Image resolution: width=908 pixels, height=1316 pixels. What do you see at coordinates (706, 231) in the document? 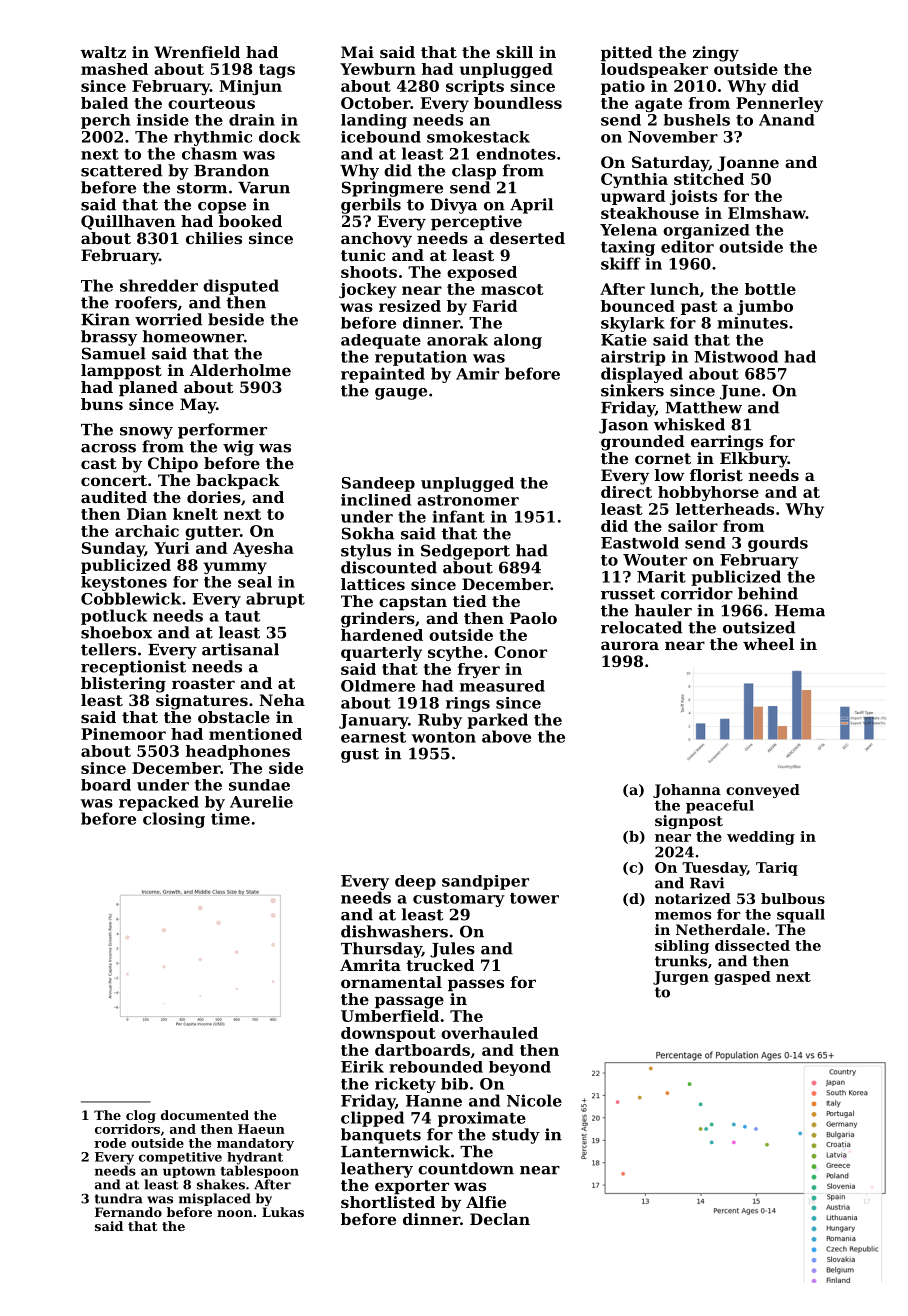
I see `organized` at bounding box center [706, 231].
